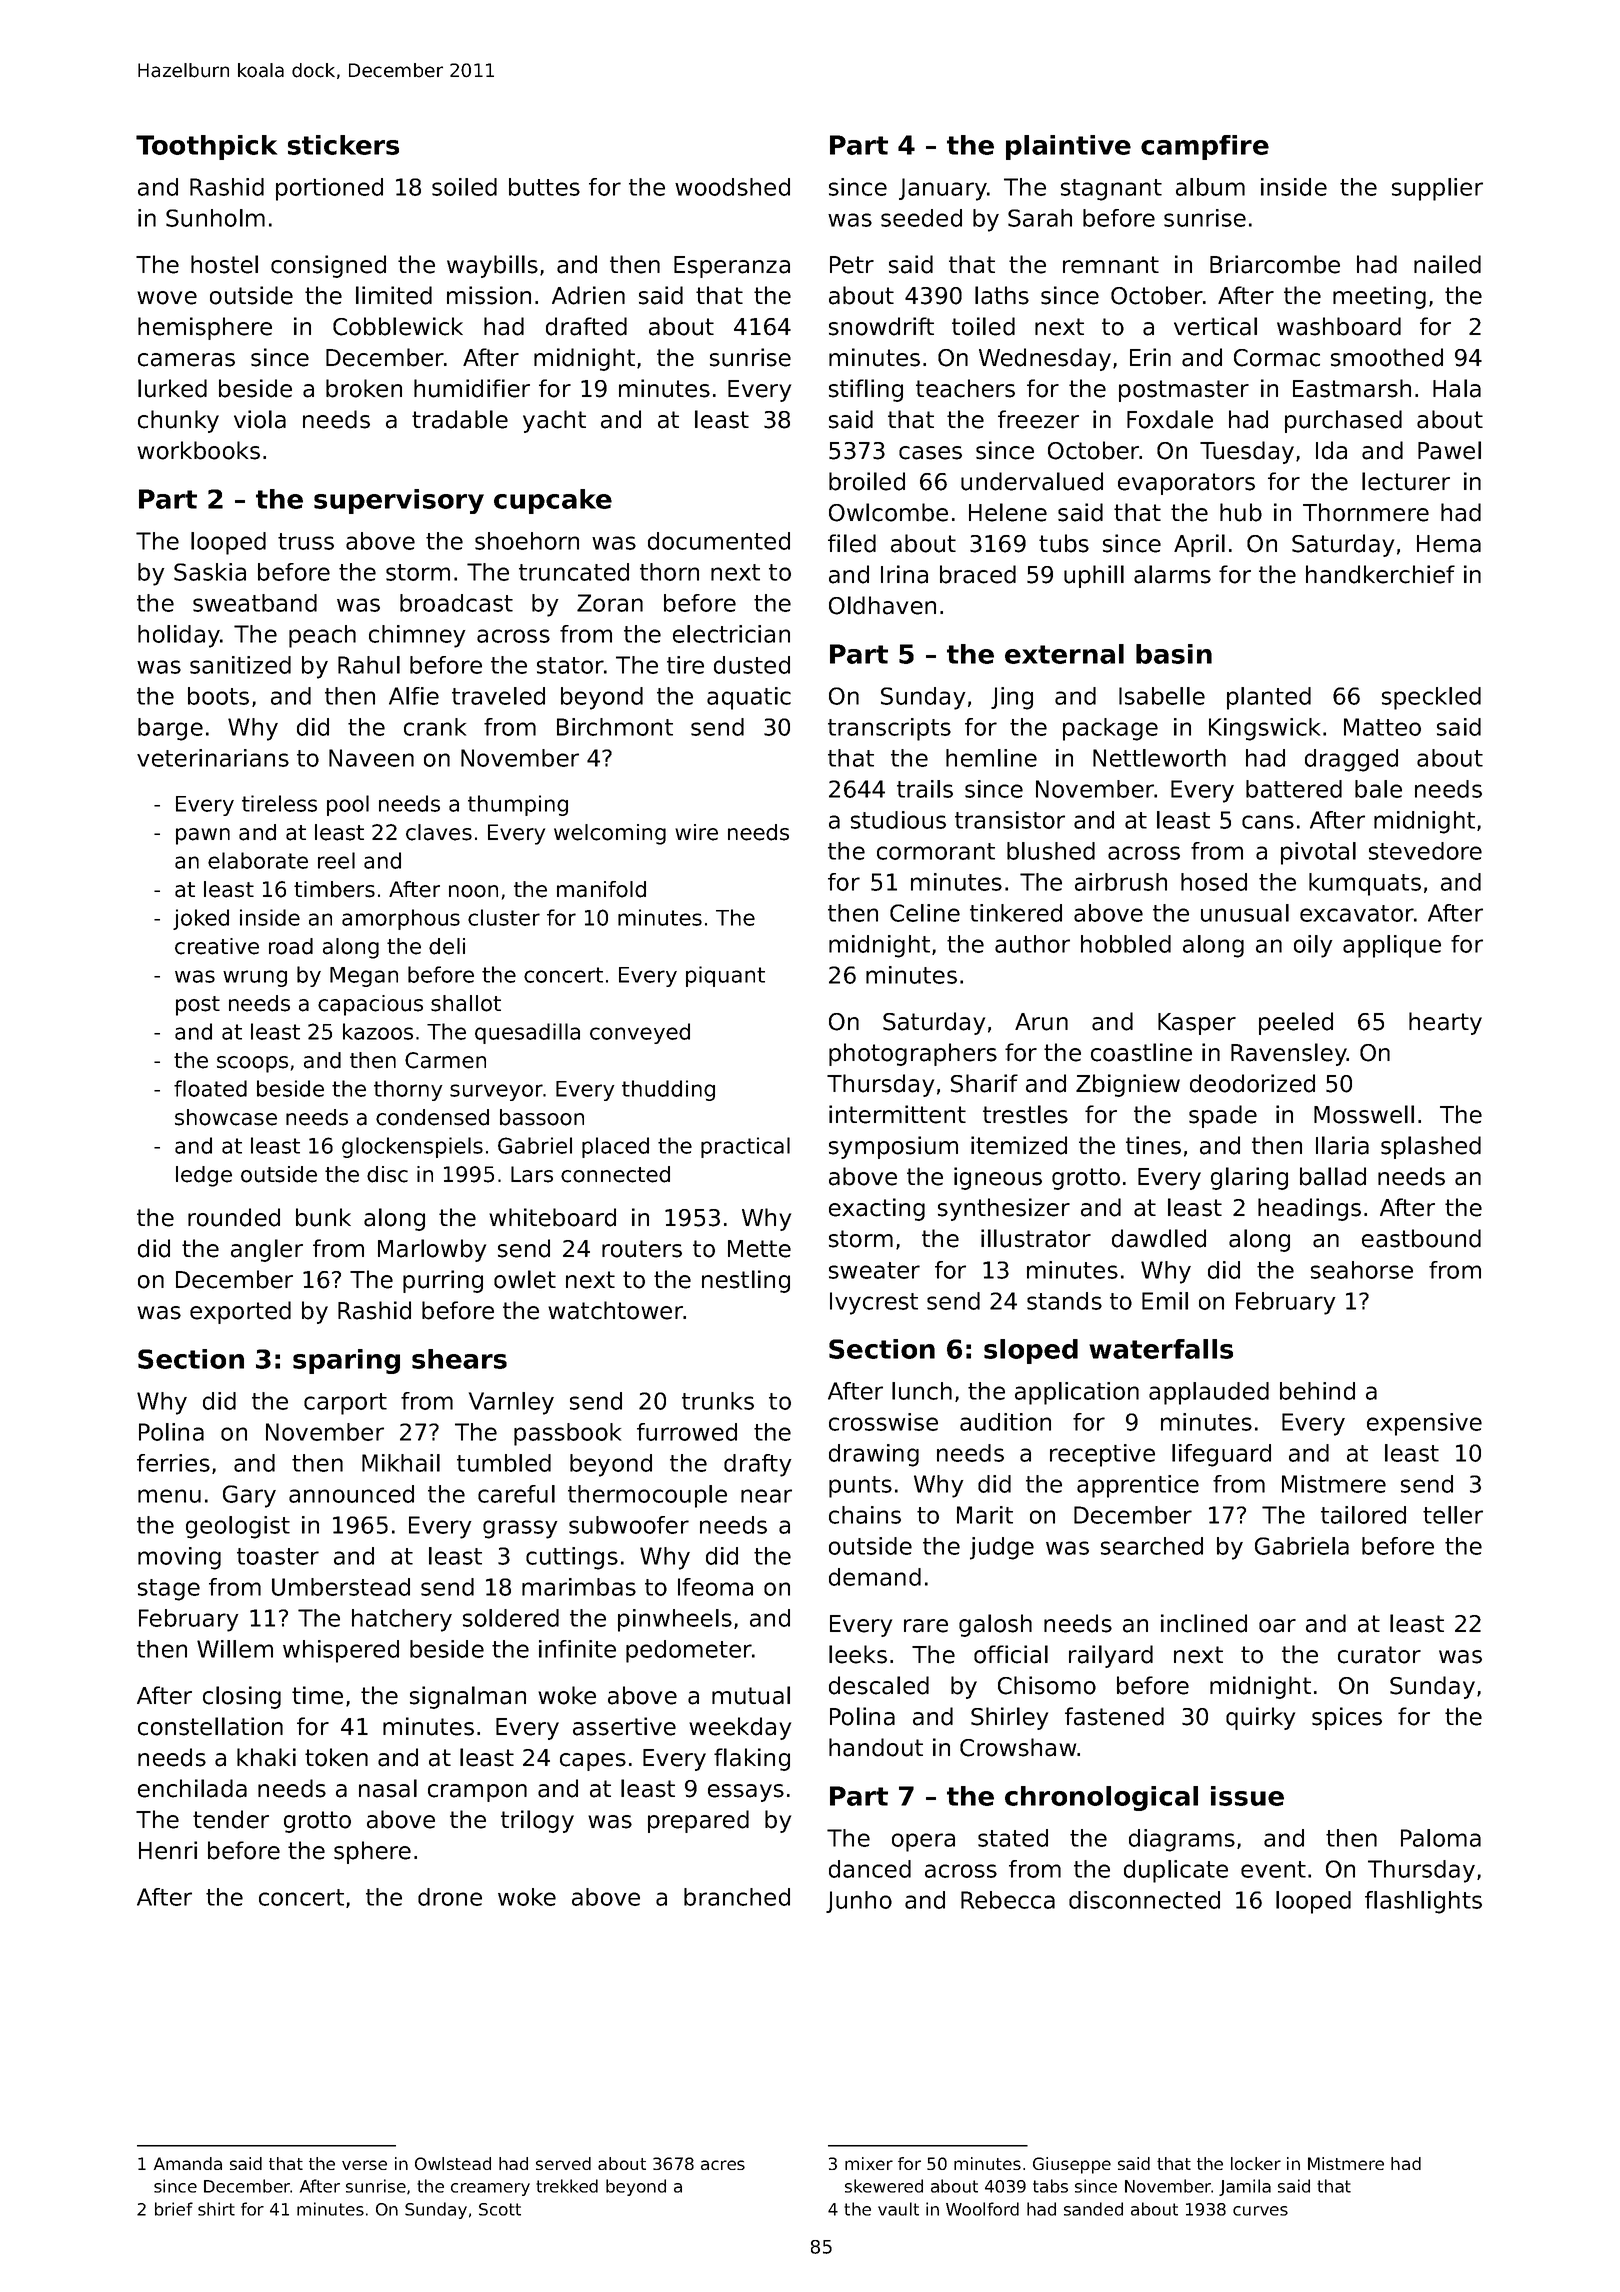  Describe the element at coordinates (168, 1850) in the screenshot. I see `Henri` at that location.
